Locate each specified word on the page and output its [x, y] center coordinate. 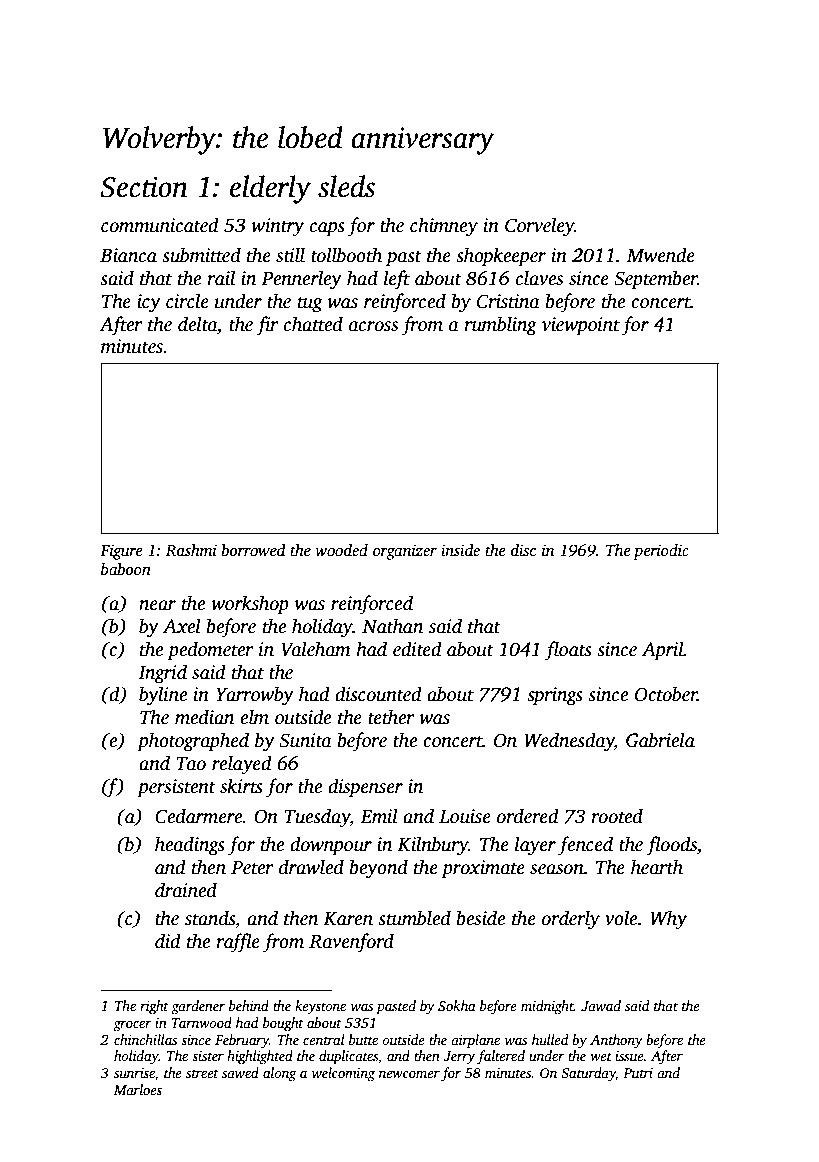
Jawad [601, 1005]
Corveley [540, 227]
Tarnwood [201, 1022]
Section [144, 187]
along [280, 1074]
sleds [346, 186]
